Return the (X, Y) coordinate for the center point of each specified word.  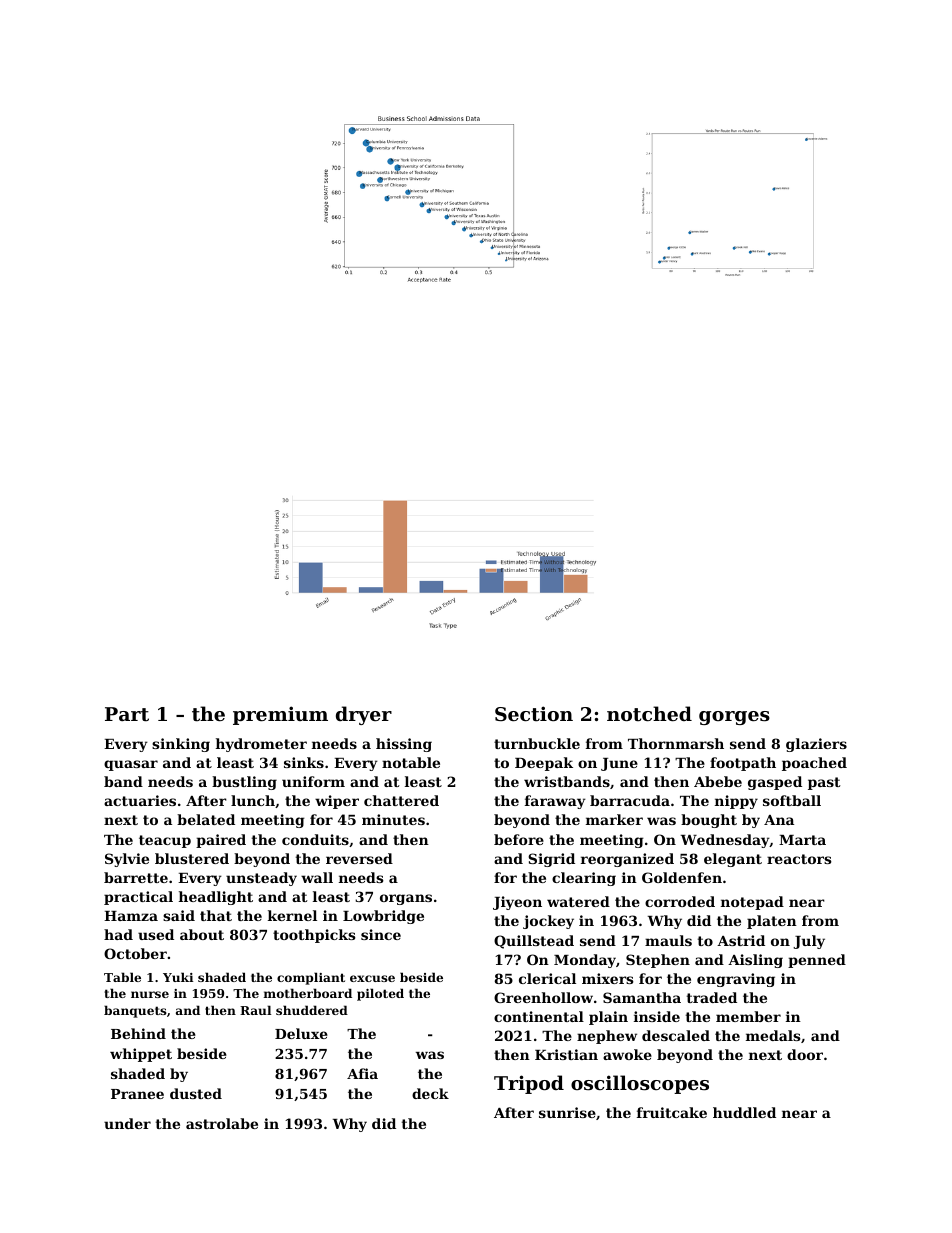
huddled (744, 1112)
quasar (131, 765)
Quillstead (534, 942)
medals (773, 1035)
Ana (779, 820)
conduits (315, 839)
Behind (138, 1033)
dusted (196, 1093)
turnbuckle (537, 743)
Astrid (741, 940)
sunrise (567, 1112)
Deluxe (301, 1033)
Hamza (131, 916)
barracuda (630, 800)
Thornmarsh (676, 743)
